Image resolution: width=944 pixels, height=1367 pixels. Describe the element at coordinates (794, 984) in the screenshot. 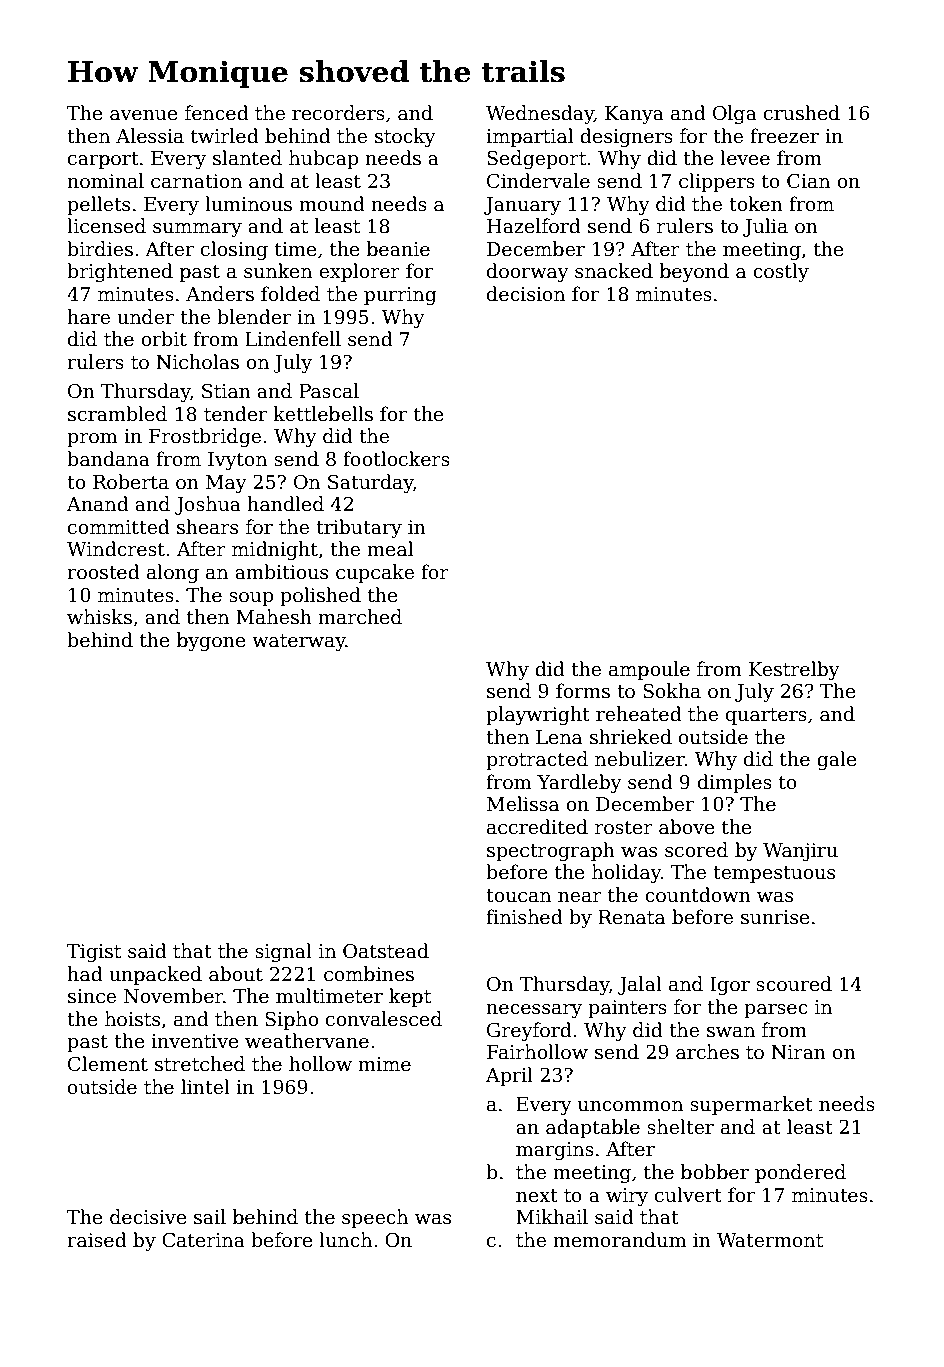

I see `scoured` at that location.
